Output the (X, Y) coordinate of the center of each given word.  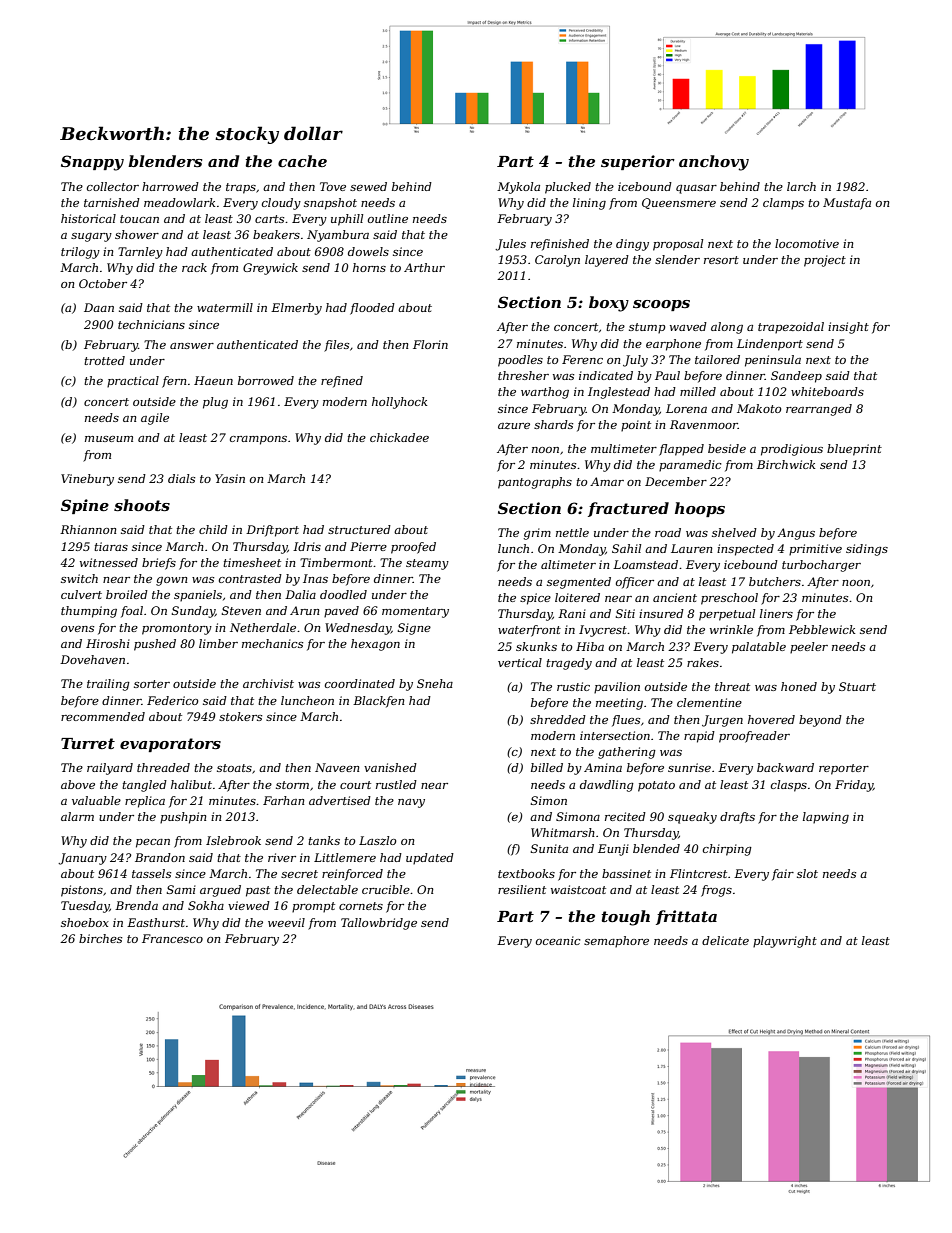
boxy (609, 304)
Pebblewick (822, 629)
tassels (151, 873)
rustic (573, 686)
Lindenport (770, 345)
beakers (276, 234)
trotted (104, 360)
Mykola (518, 188)
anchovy (714, 163)
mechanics (272, 643)
